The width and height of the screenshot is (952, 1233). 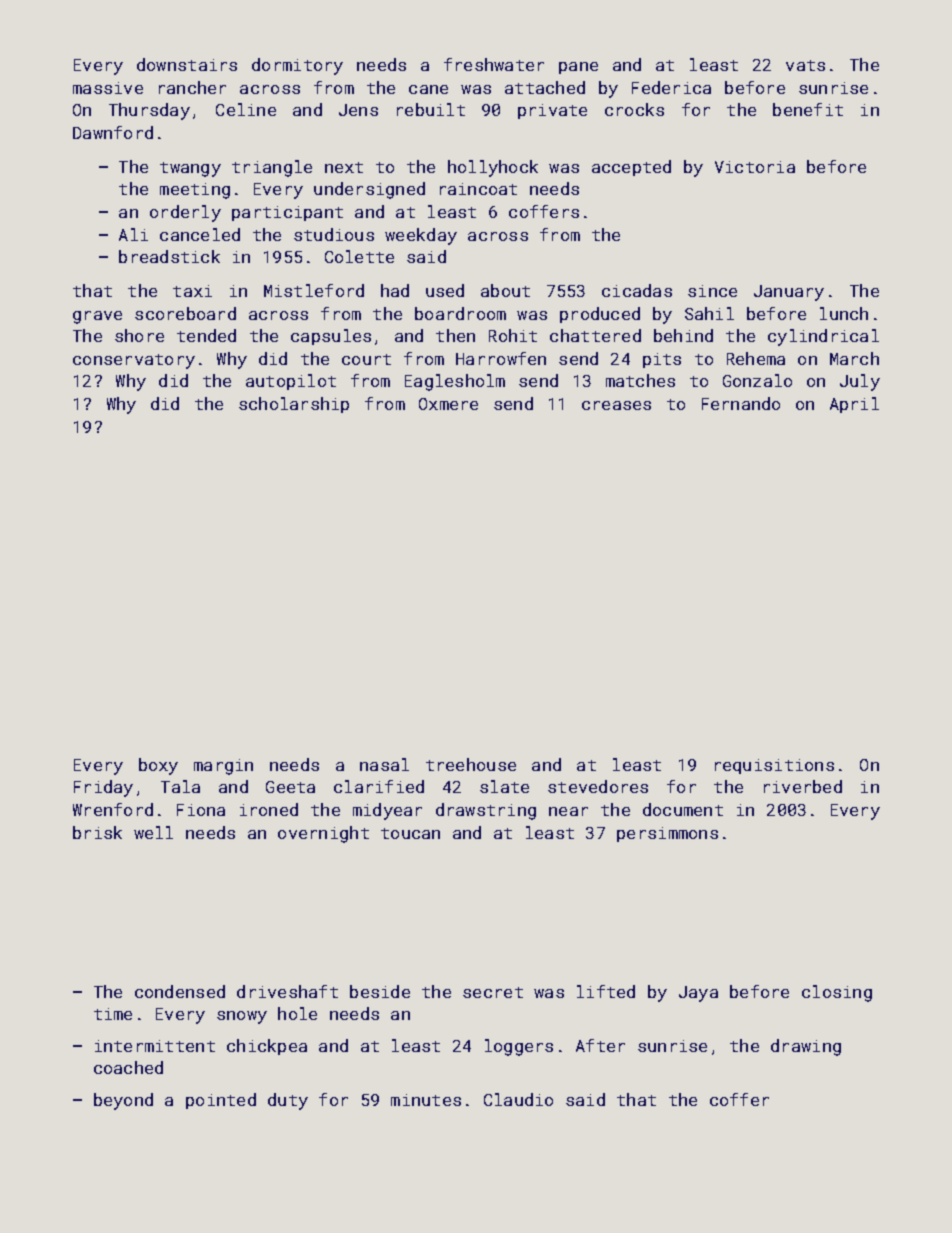 What do you see at coordinates (267, 1047) in the screenshot?
I see `chickpea` at bounding box center [267, 1047].
